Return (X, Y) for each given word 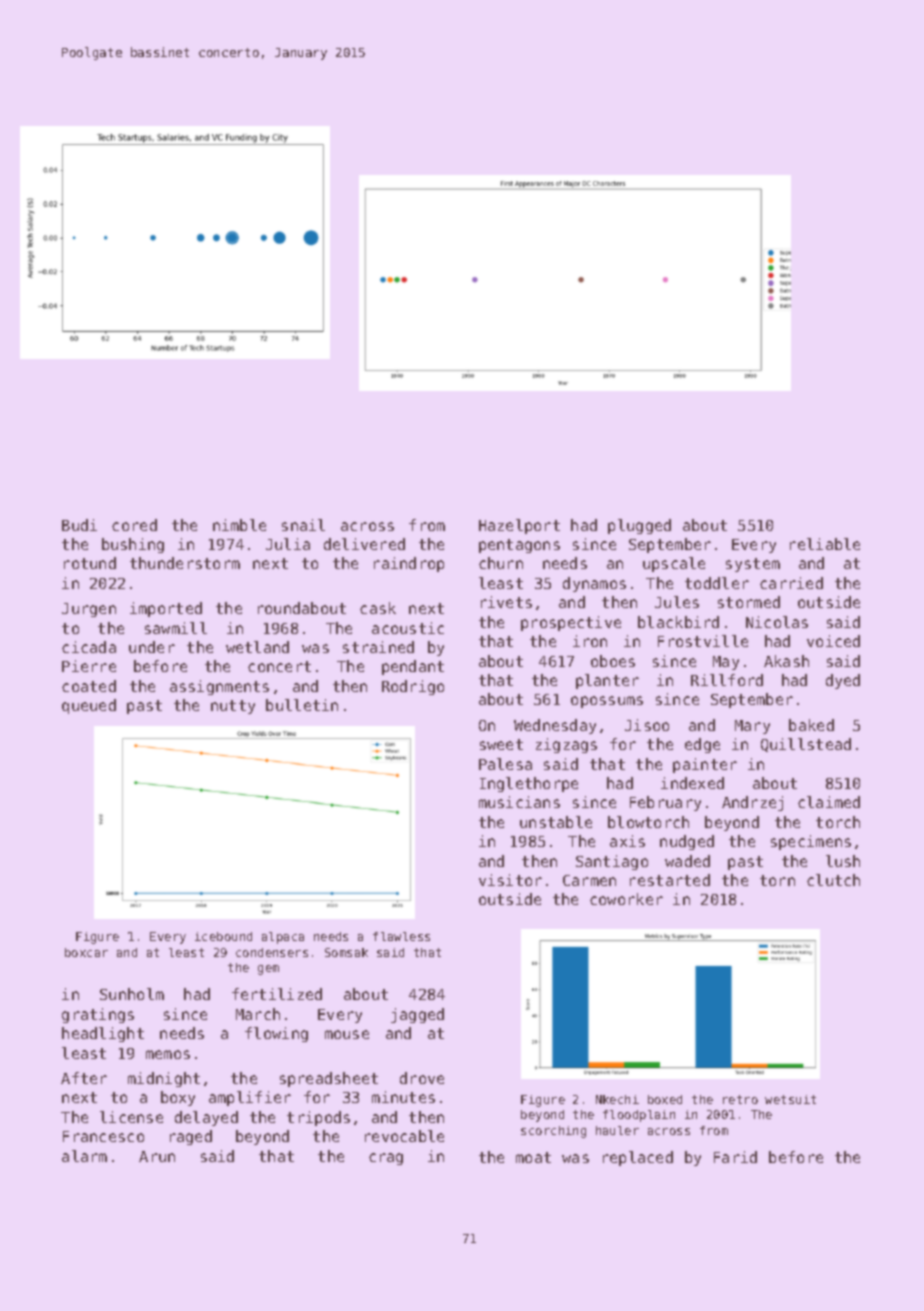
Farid (735, 1157)
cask (378, 608)
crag (386, 1159)
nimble (239, 525)
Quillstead (806, 745)
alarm (84, 1156)
